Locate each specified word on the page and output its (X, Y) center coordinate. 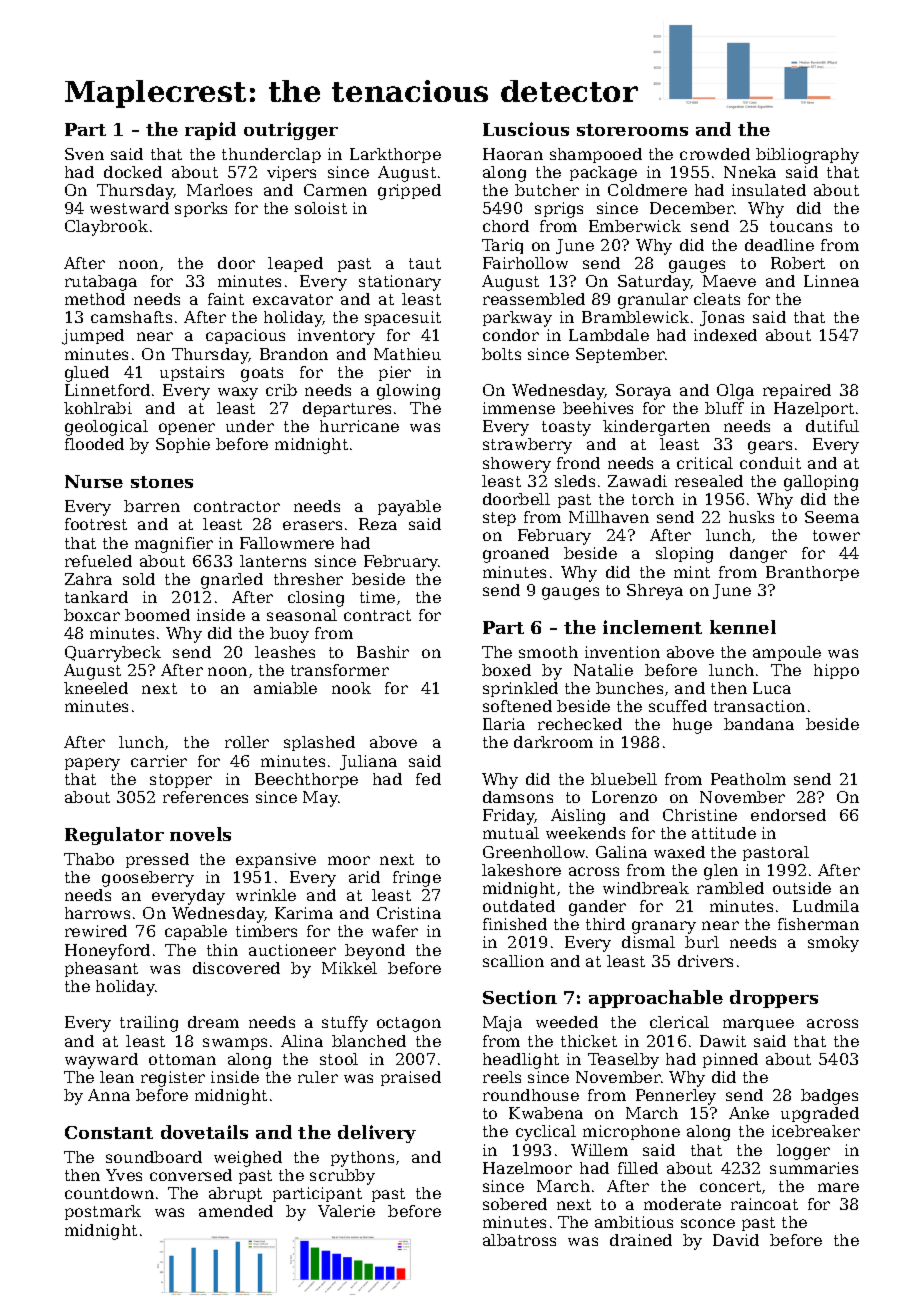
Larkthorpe (395, 155)
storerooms (632, 130)
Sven (84, 154)
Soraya (643, 392)
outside (802, 888)
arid (364, 877)
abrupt (235, 1194)
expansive (276, 860)
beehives (598, 408)
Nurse (94, 481)
